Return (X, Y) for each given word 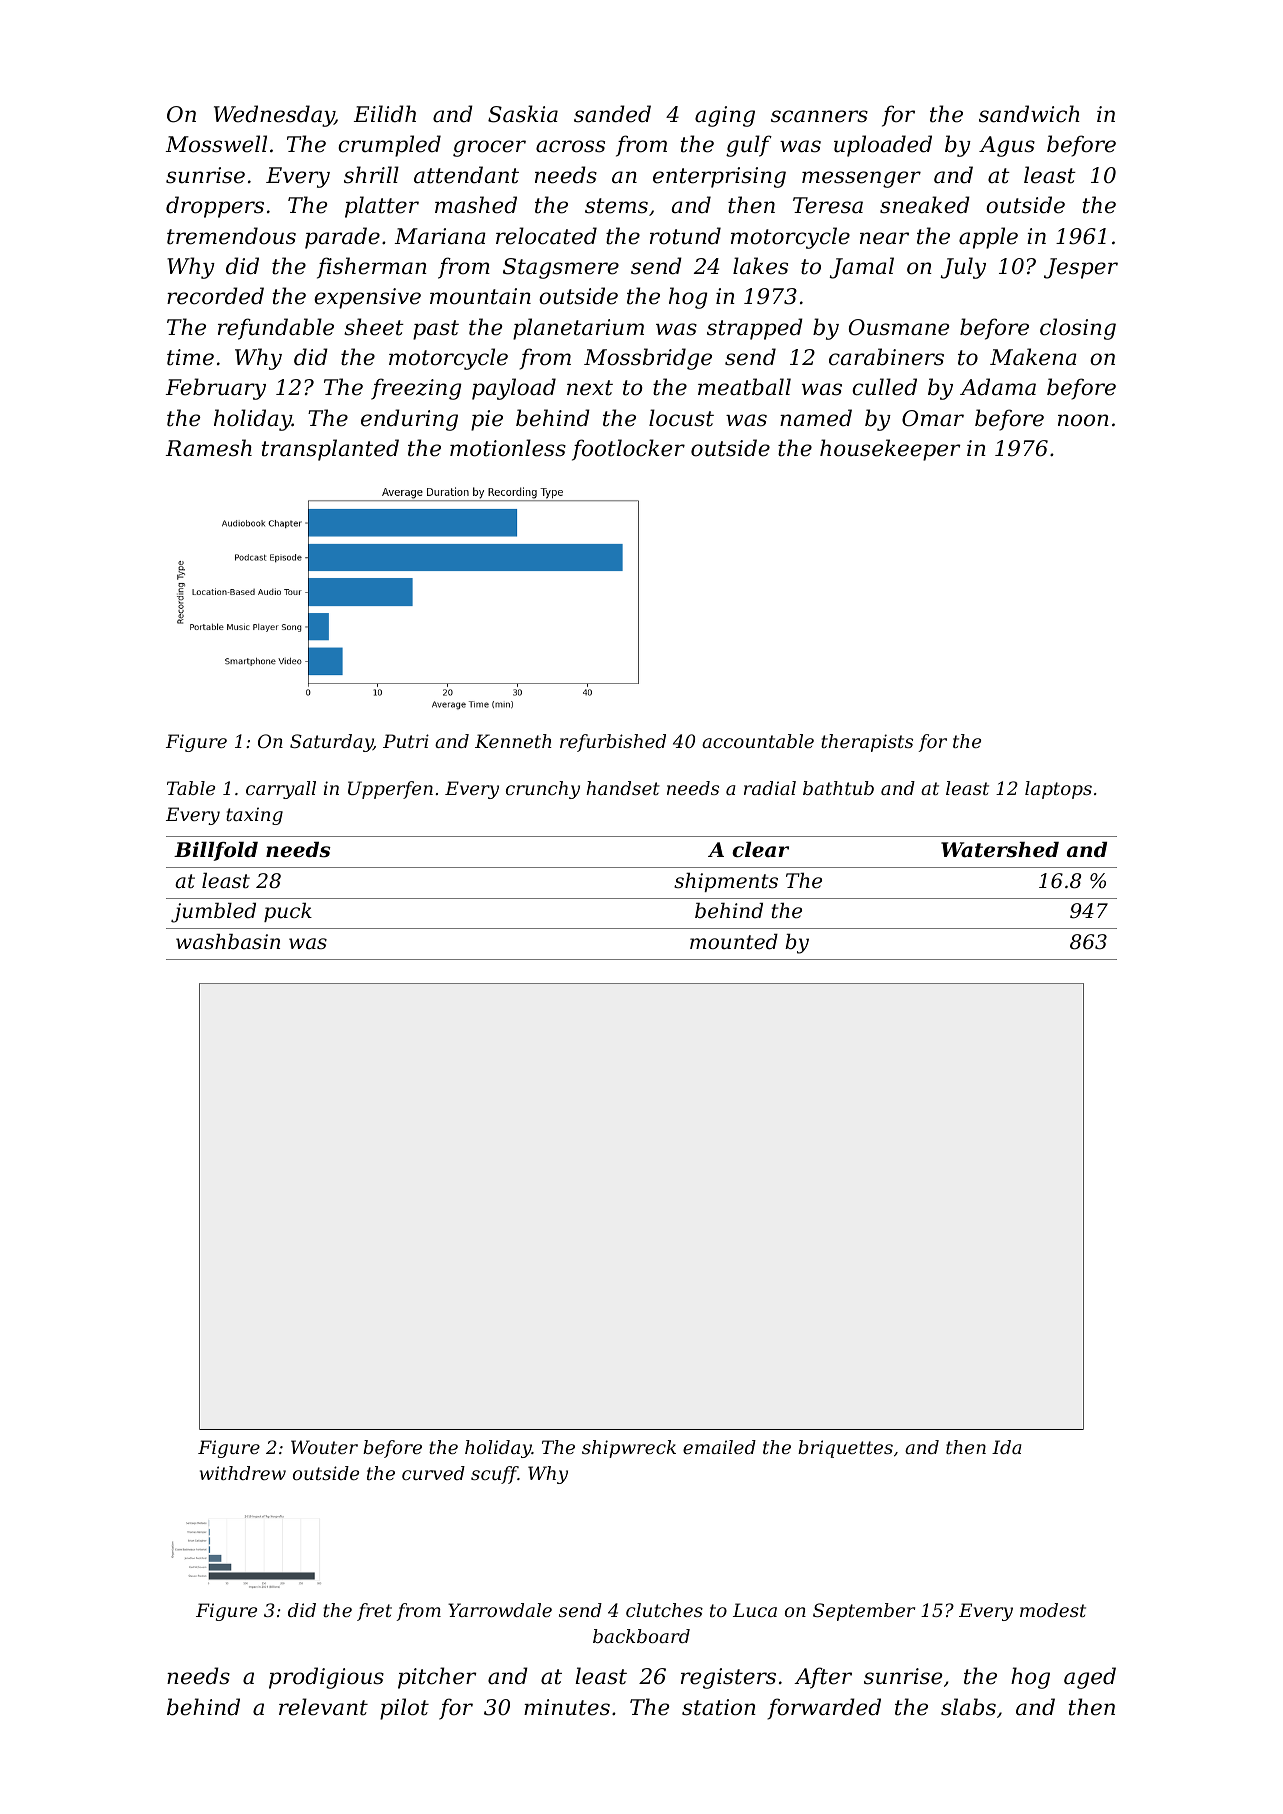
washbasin (228, 941)
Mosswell (216, 144)
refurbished (613, 743)
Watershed (1000, 850)
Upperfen (390, 790)
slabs (968, 1707)
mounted (734, 942)
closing (1078, 329)
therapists (867, 743)
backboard (641, 1636)
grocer (489, 148)
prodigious (326, 1678)
